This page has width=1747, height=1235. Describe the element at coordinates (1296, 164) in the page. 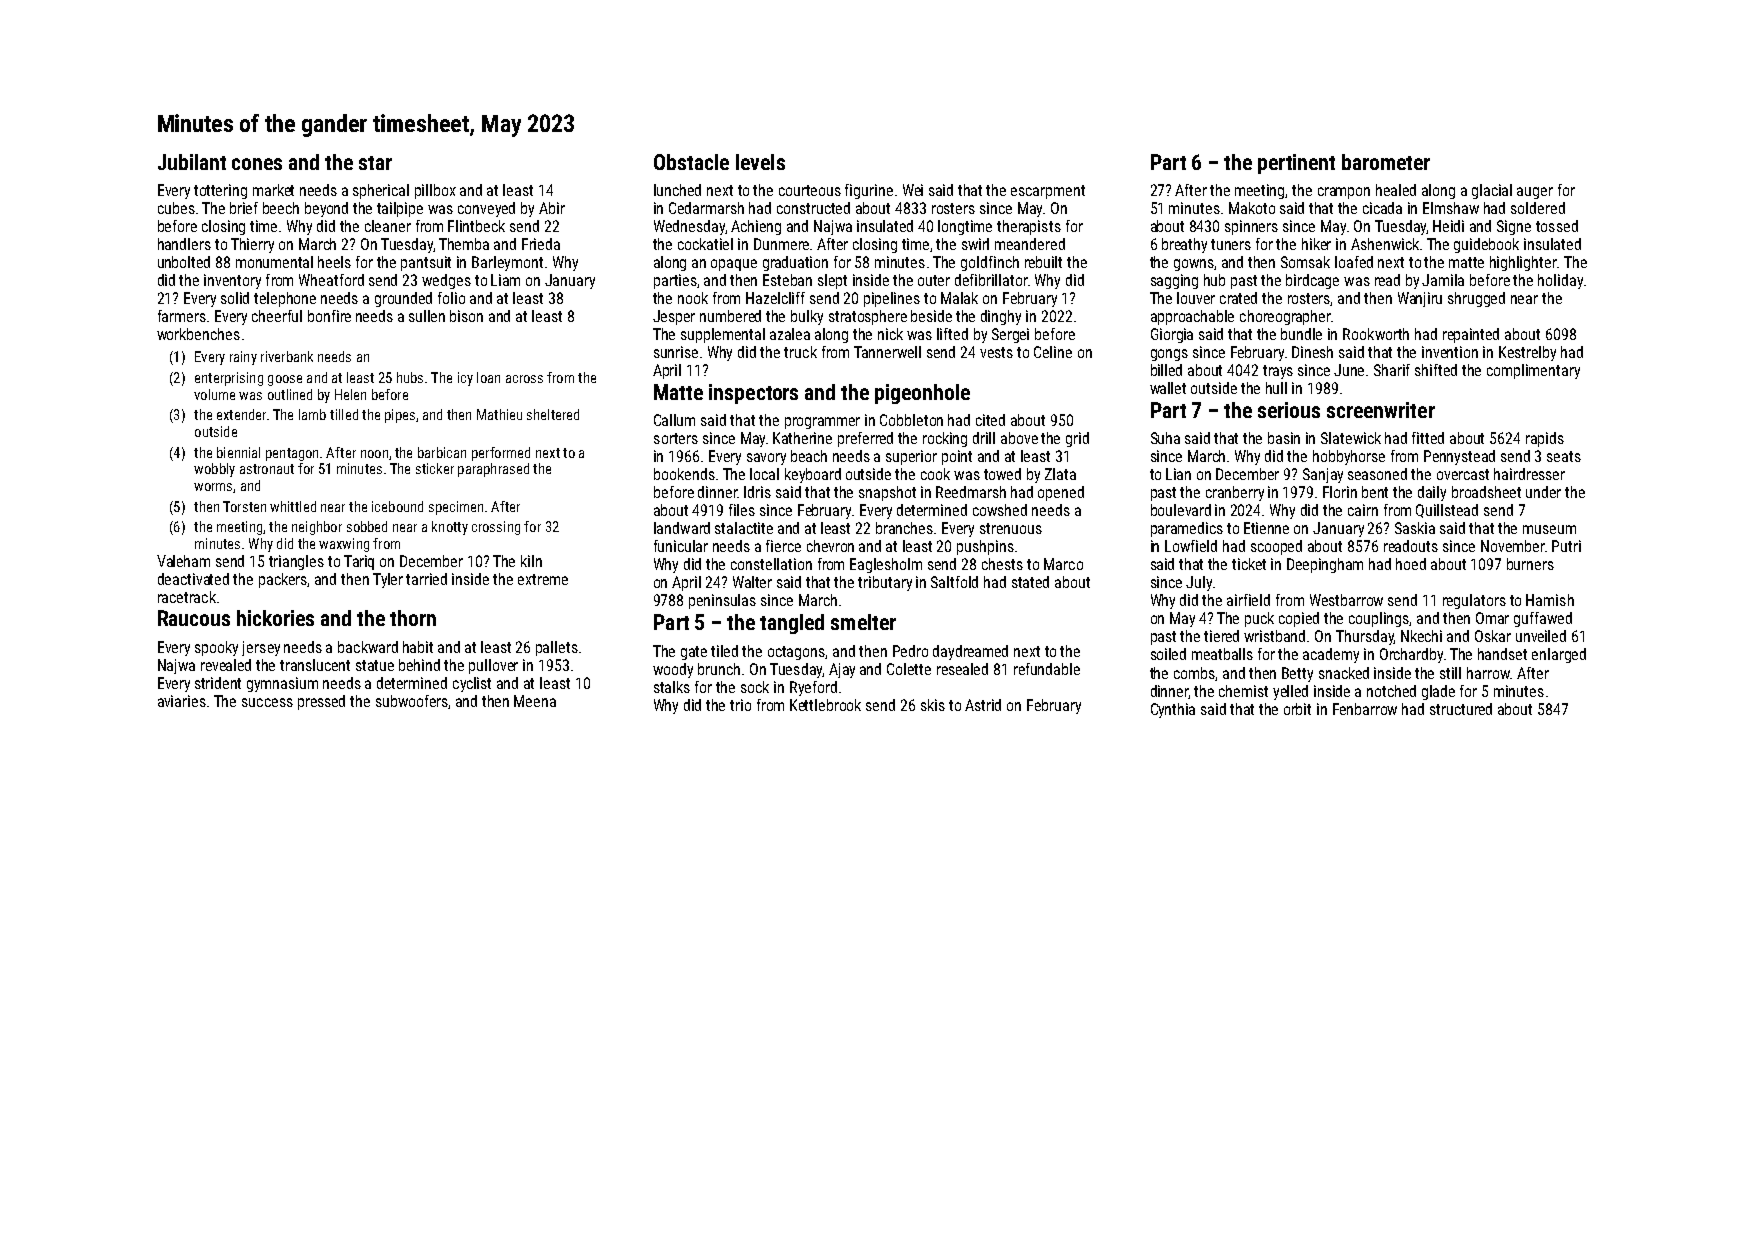

I see `pertinent` at that location.
